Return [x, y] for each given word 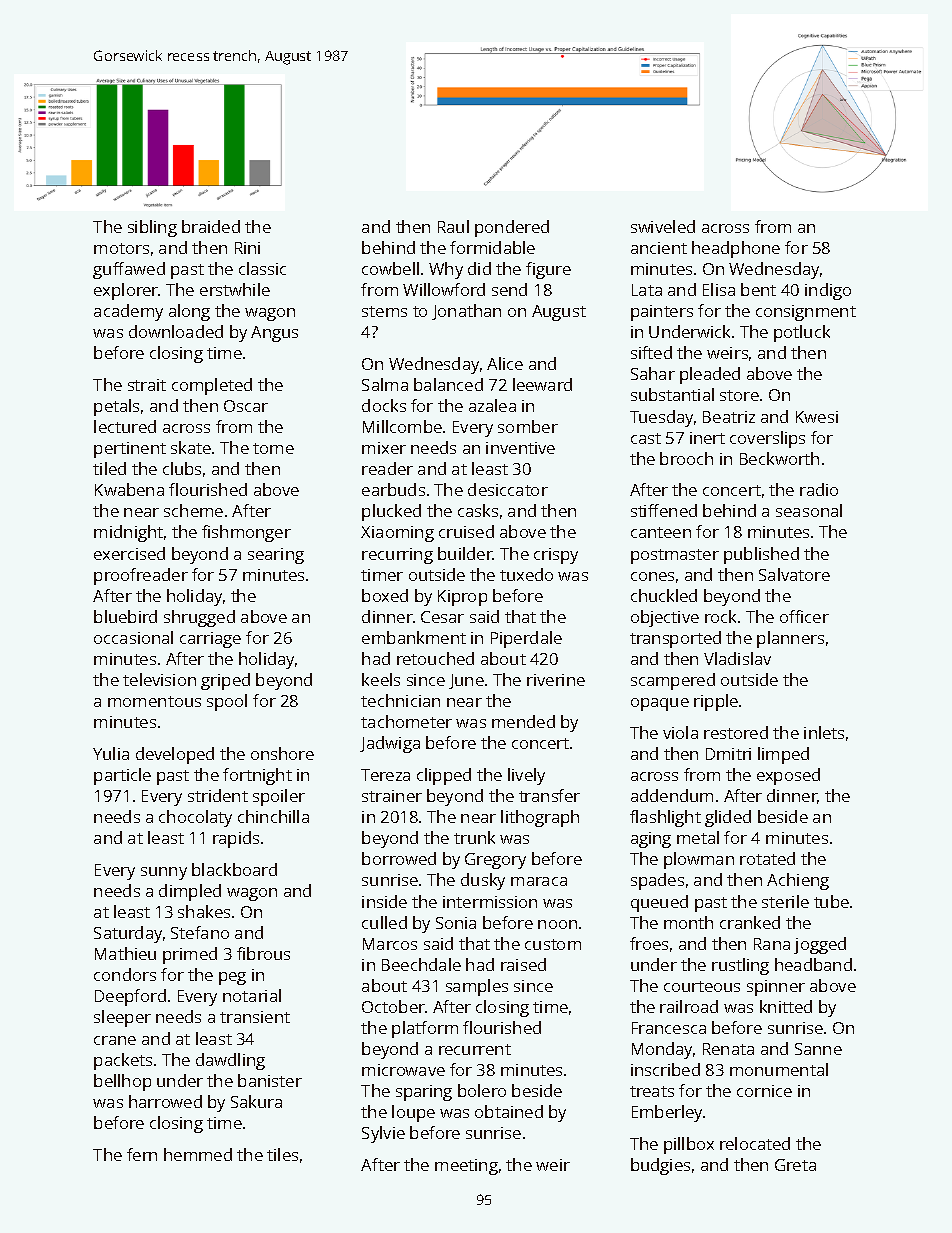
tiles [282, 1154]
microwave [403, 1070]
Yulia [111, 753]
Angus [274, 334]
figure [548, 270]
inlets [824, 732]
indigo [828, 291]
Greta [795, 1165]
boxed [385, 595]
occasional [133, 637]
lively [526, 776]
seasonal [809, 510]
